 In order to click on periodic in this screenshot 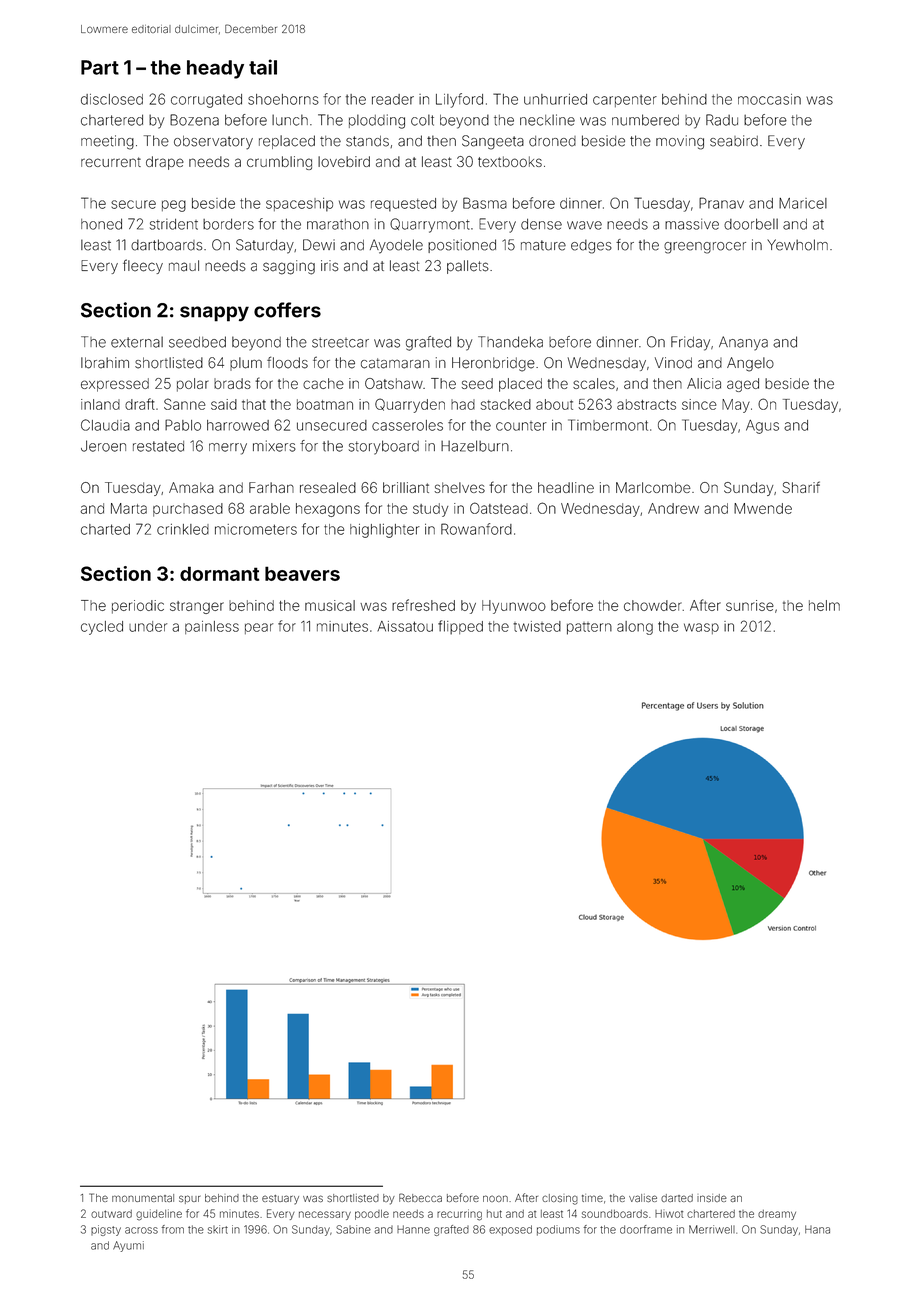, I will do `click(138, 607)`.
